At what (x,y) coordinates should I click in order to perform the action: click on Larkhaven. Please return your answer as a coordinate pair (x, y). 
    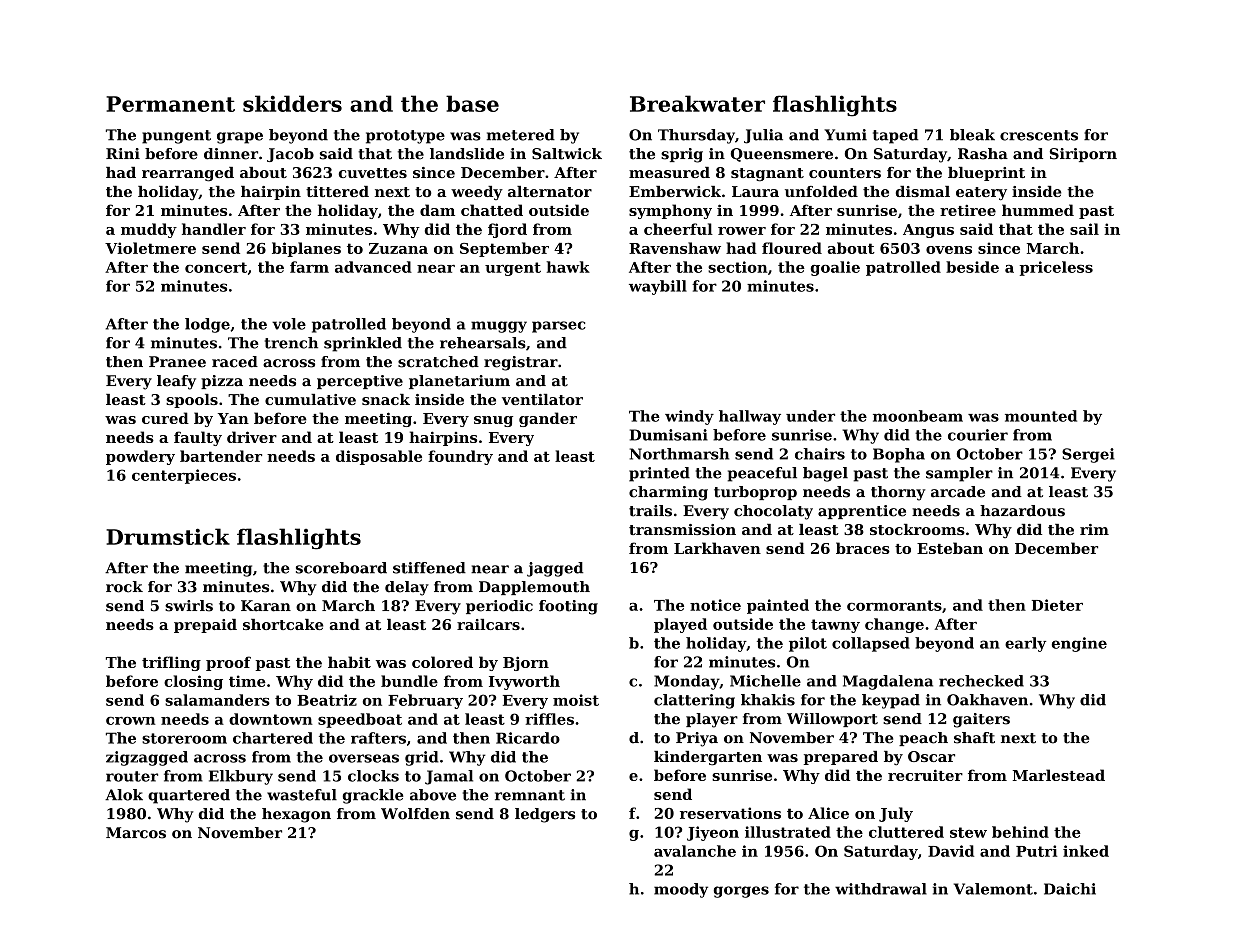
    Looking at the image, I should click on (717, 548).
